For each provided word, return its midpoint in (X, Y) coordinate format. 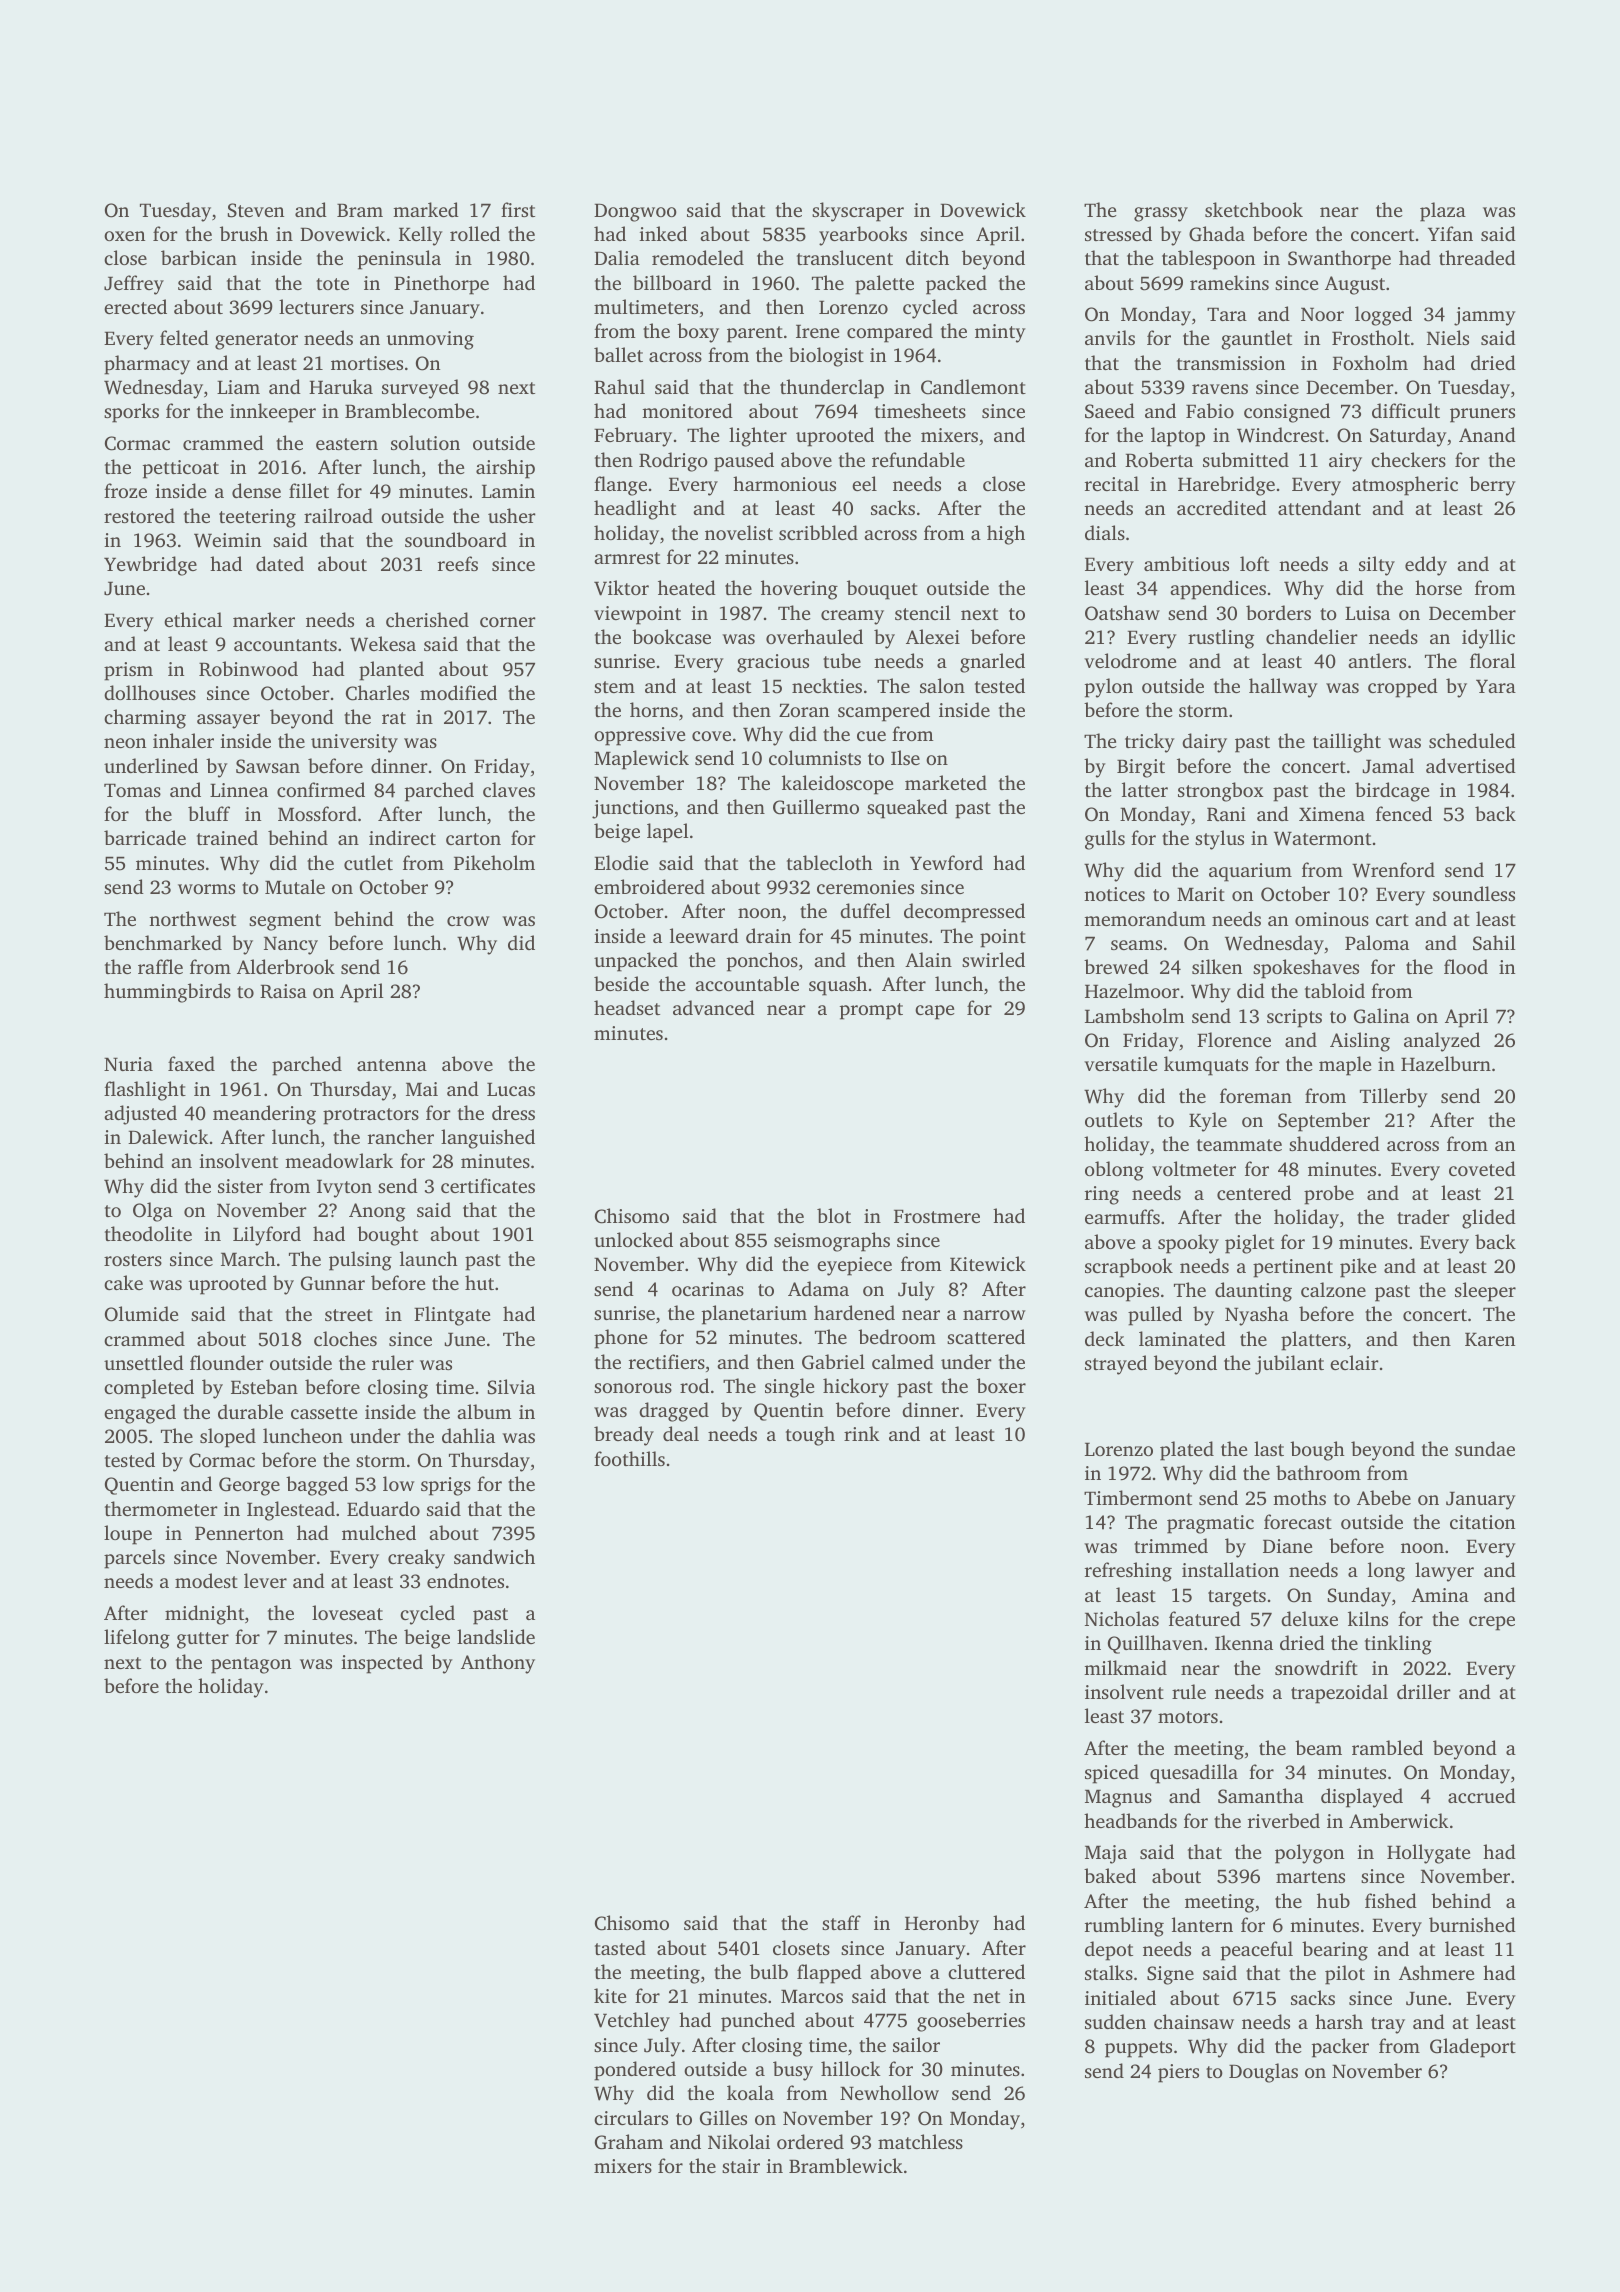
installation (1230, 1569)
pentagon (251, 1665)
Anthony (498, 1664)
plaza (1443, 212)
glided (1489, 1219)
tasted (620, 1947)
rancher (401, 1136)
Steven (256, 210)
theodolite (148, 1233)
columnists (815, 757)
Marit (1201, 894)
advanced (714, 1007)
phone (621, 1339)
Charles (377, 693)
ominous (1332, 919)
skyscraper (858, 212)
